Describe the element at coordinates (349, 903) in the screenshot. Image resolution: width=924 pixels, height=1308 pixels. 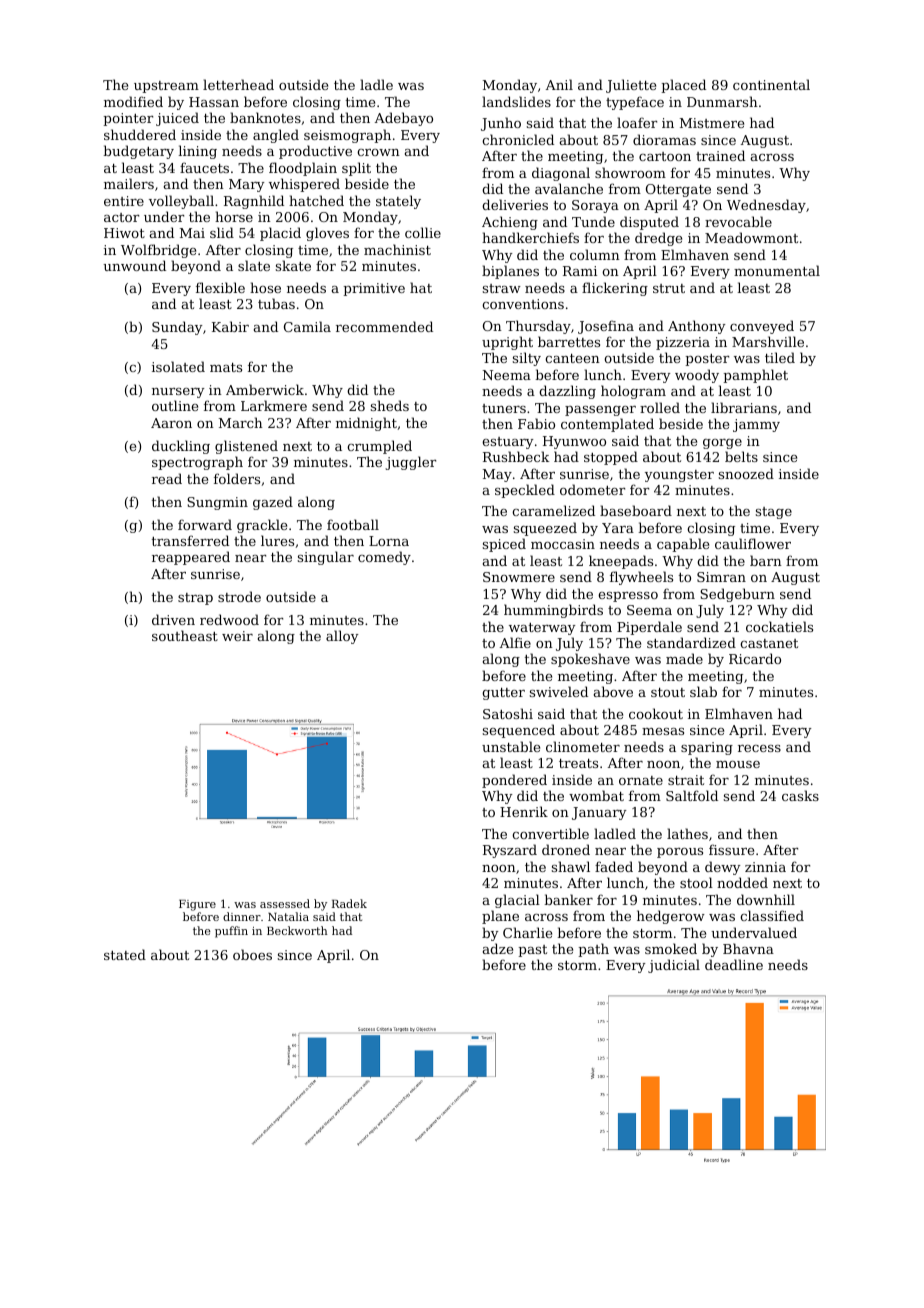
I see `Radek` at that location.
